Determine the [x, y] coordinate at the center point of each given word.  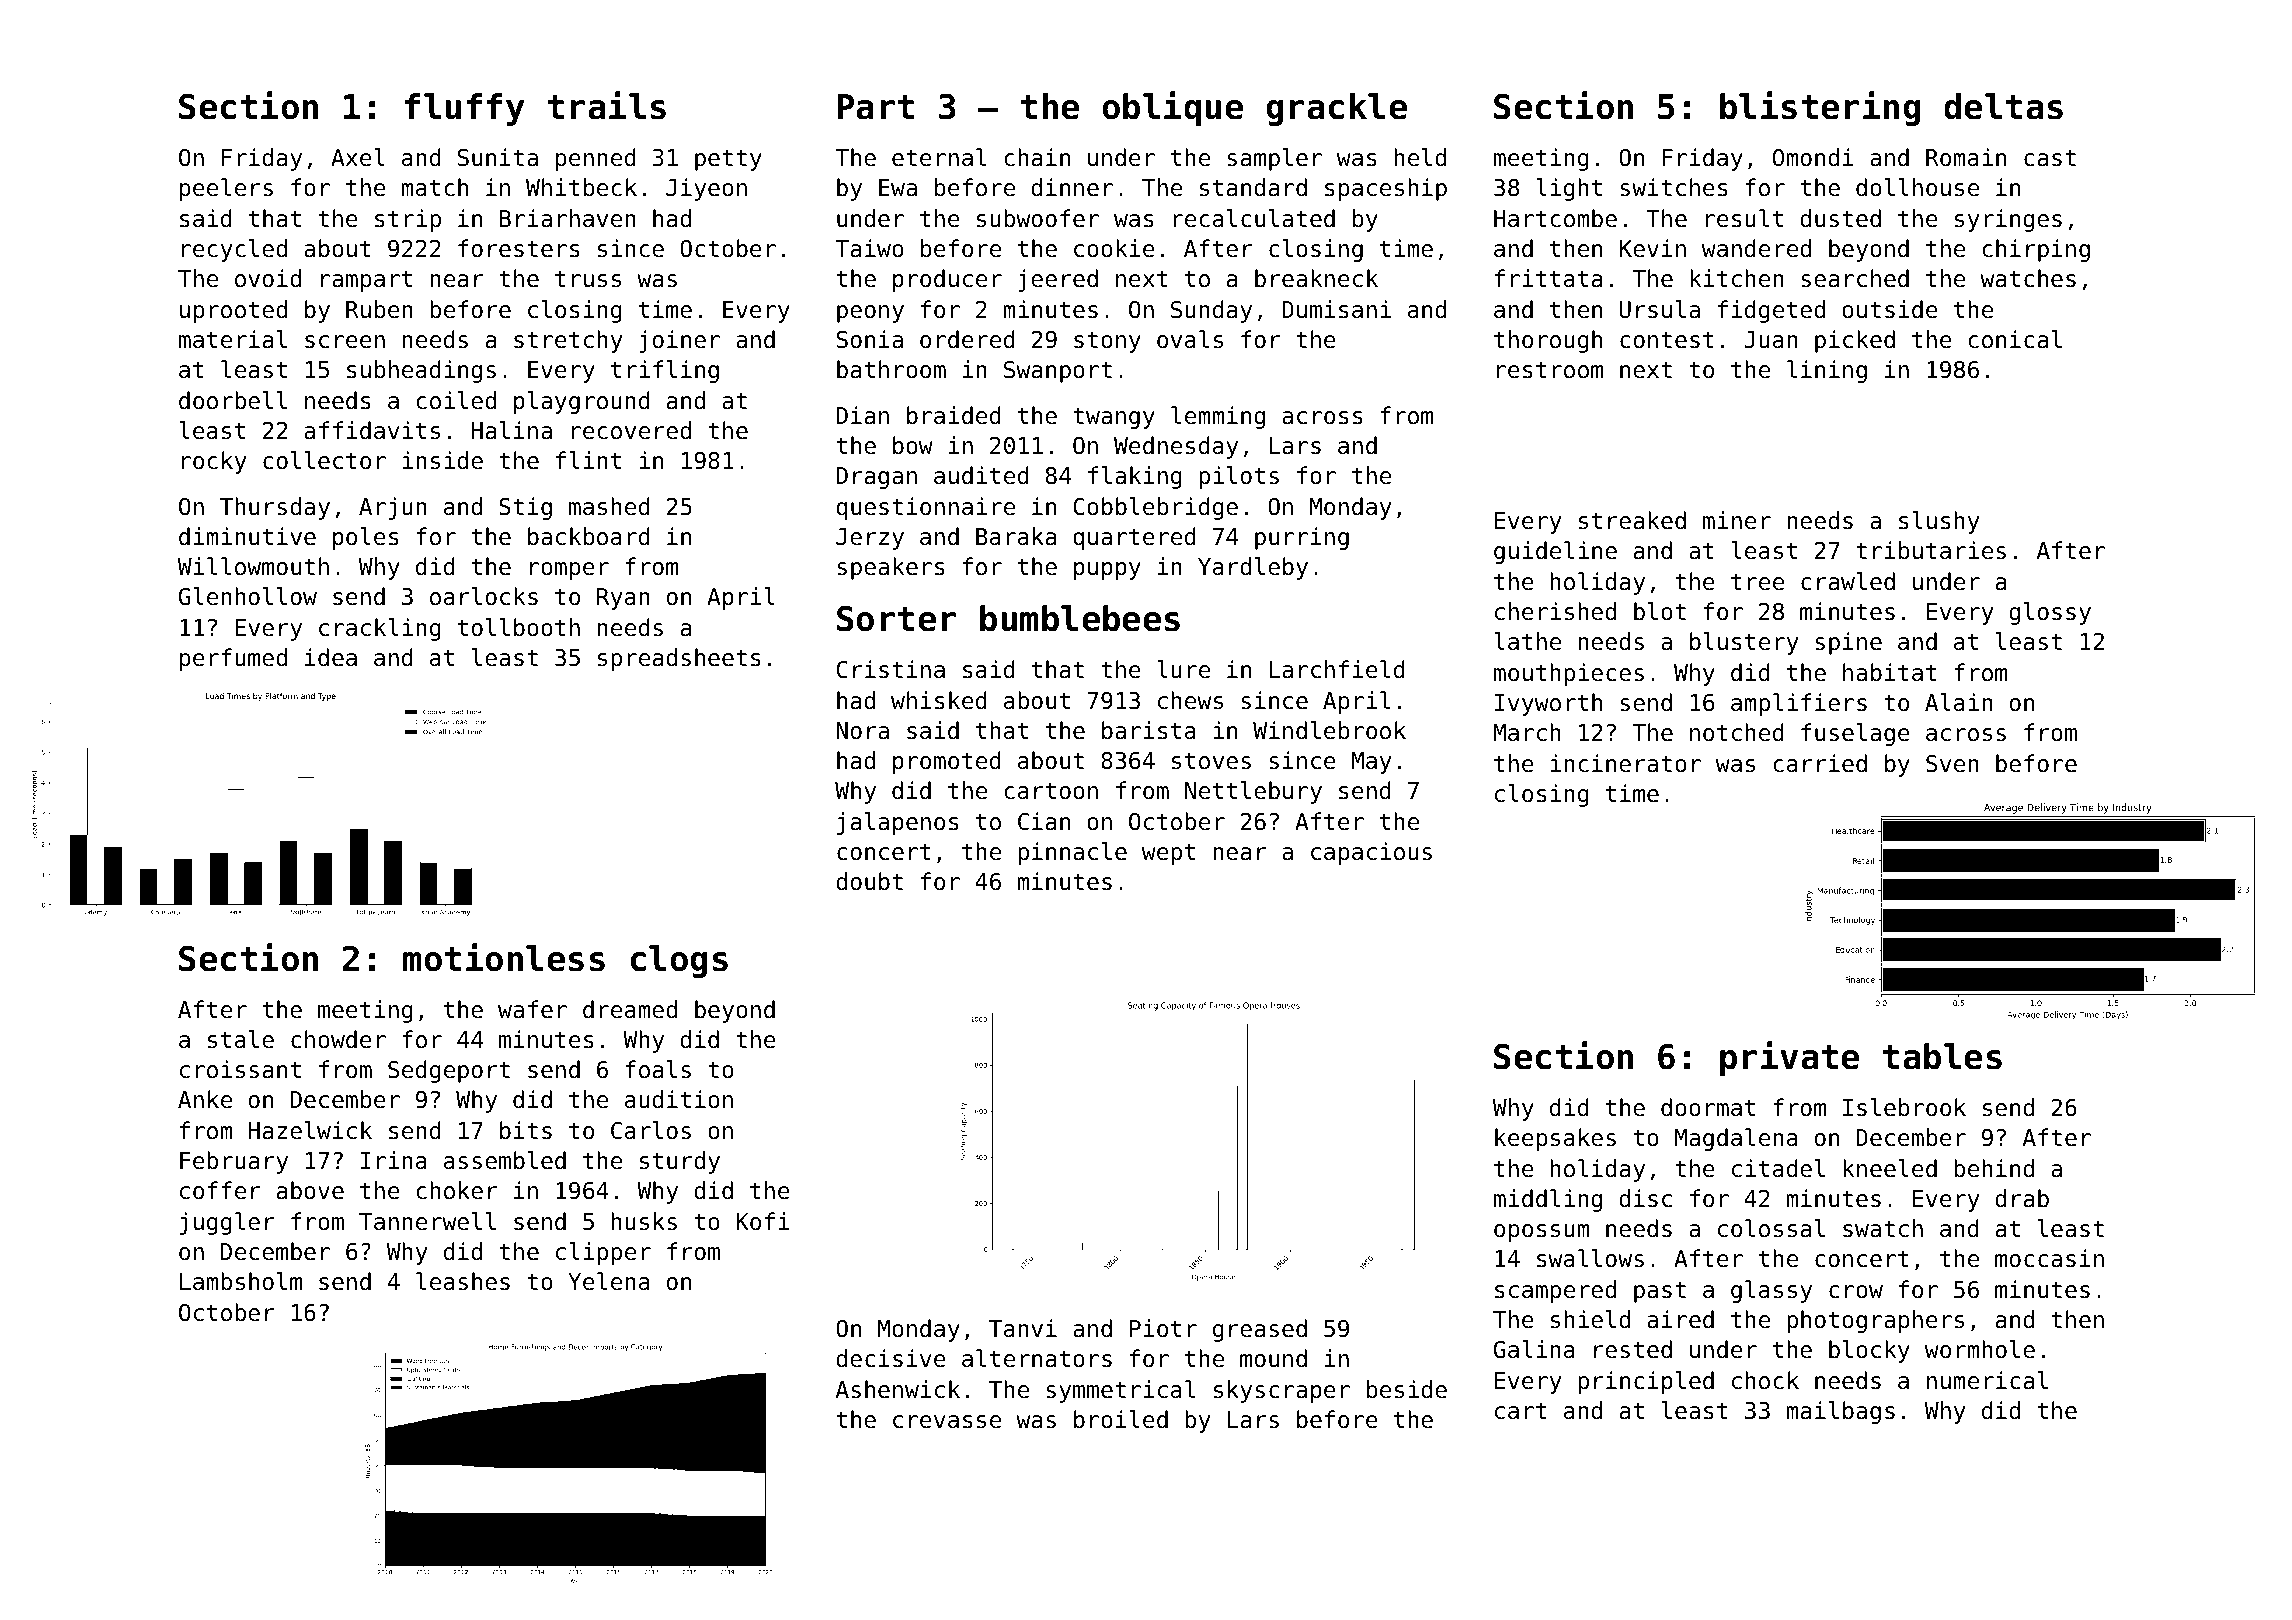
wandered [1756, 248]
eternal [939, 157]
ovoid [268, 278]
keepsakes [1555, 1139]
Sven [1952, 764]
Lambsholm [241, 1281]
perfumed [233, 659]
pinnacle [1072, 853]
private [1789, 1058]
